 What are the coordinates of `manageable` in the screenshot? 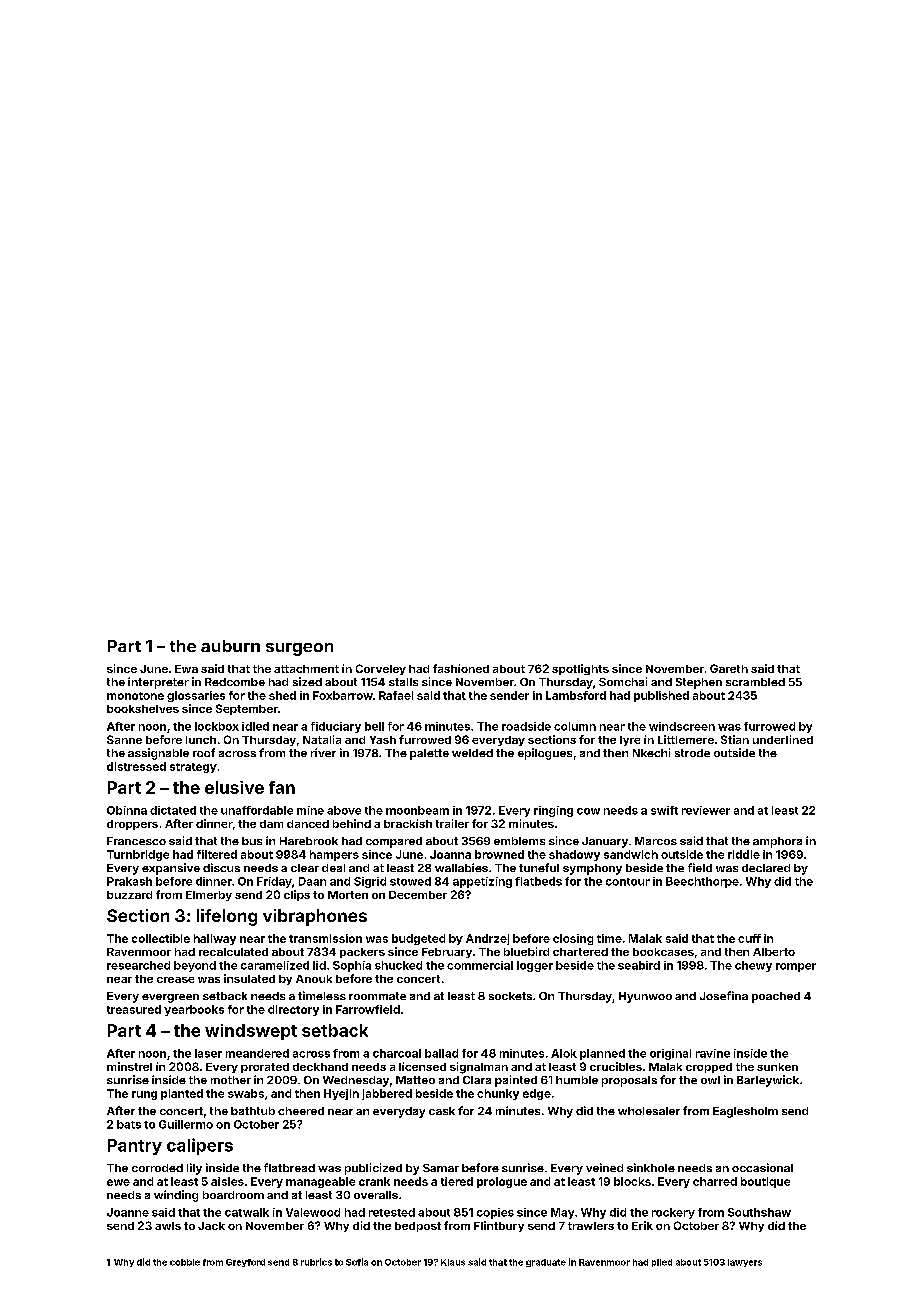 It's located at (320, 1182).
